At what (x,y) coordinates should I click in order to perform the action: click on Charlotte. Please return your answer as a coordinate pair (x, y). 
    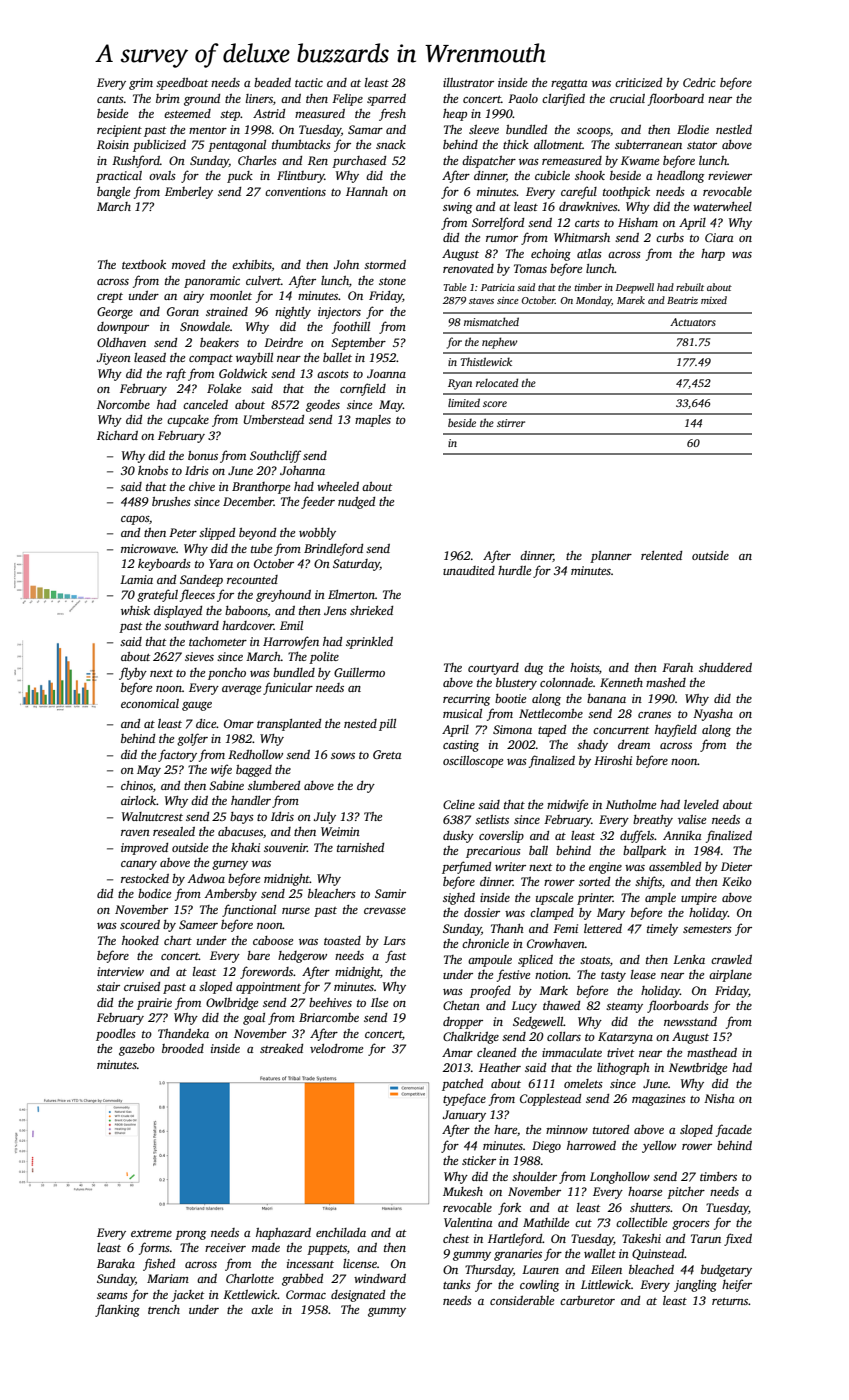
    Looking at the image, I should click on (250, 1278).
